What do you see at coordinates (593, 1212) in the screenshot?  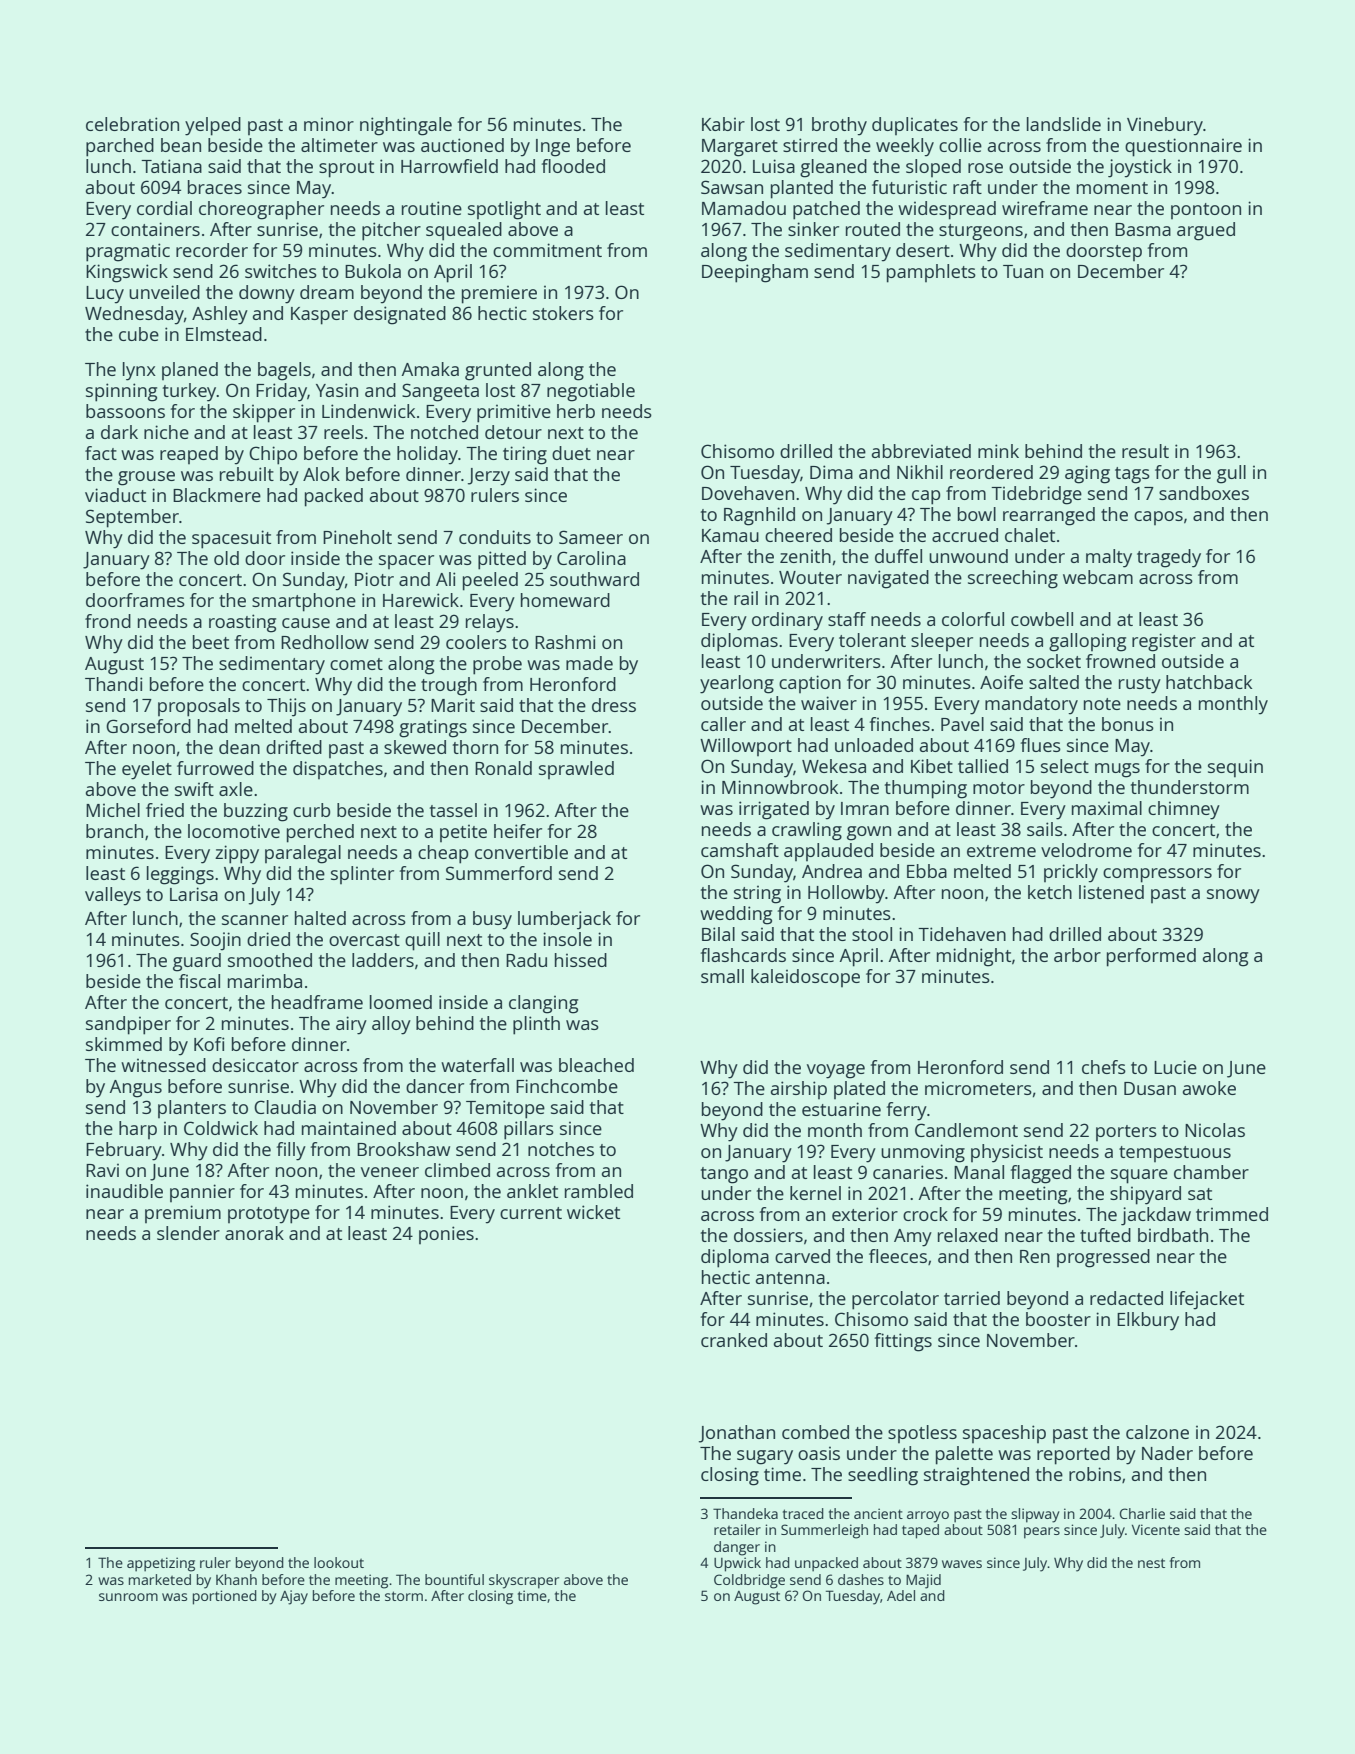 I see `wicket` at bounding box center [593, 1212].
